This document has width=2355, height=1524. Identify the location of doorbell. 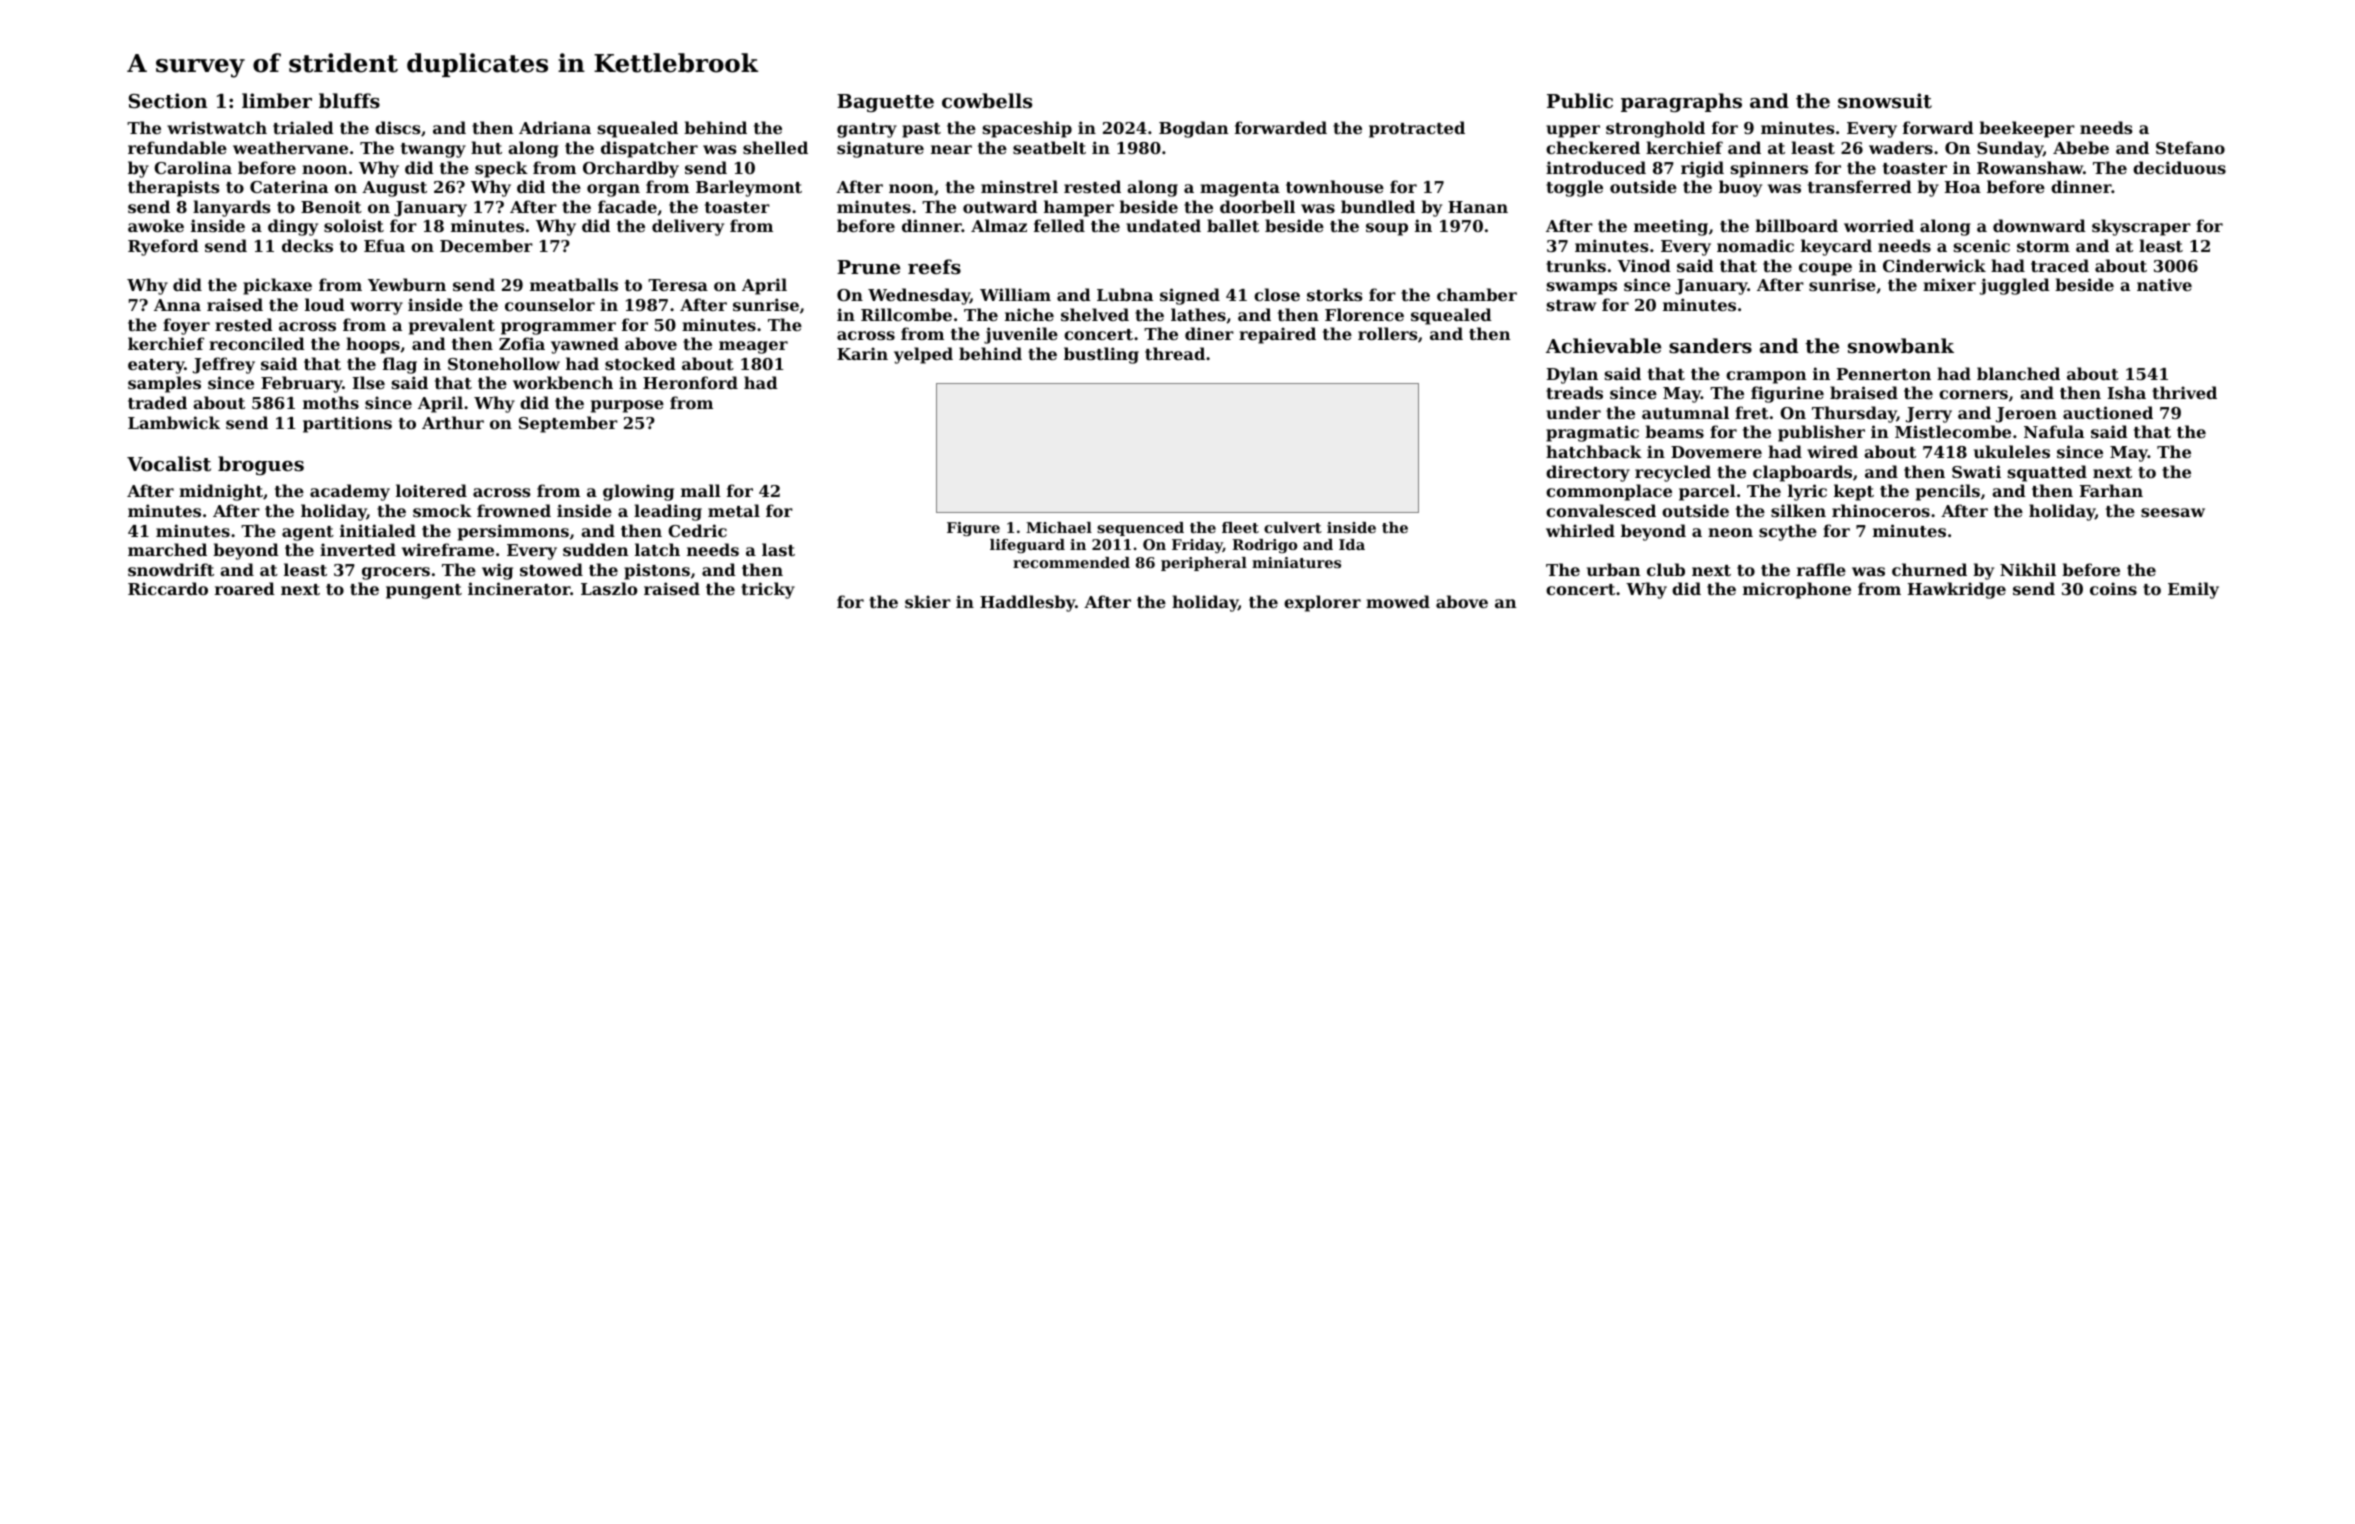
(1257, 206).
